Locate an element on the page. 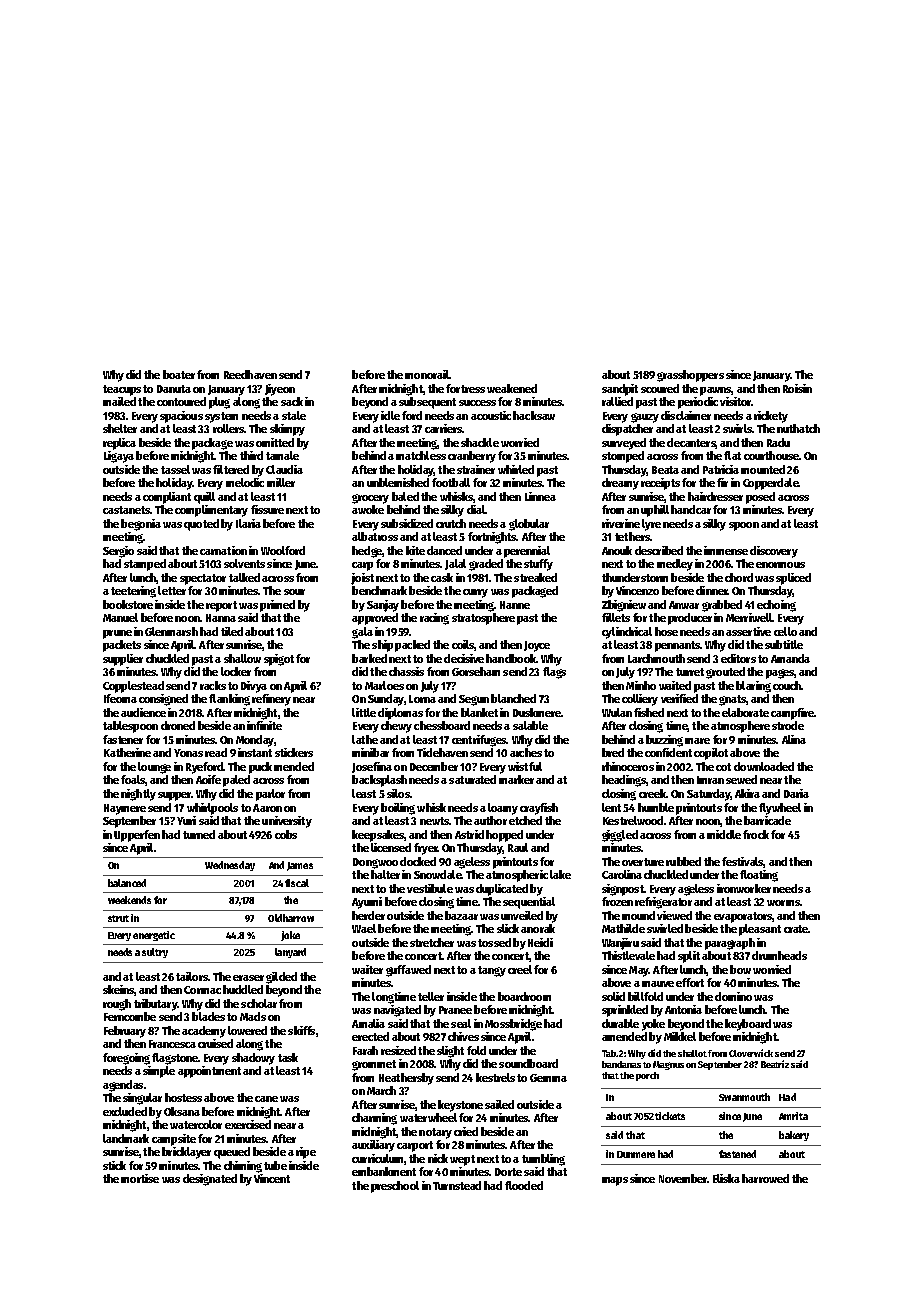  etched is located at coordinates (525, 820).
